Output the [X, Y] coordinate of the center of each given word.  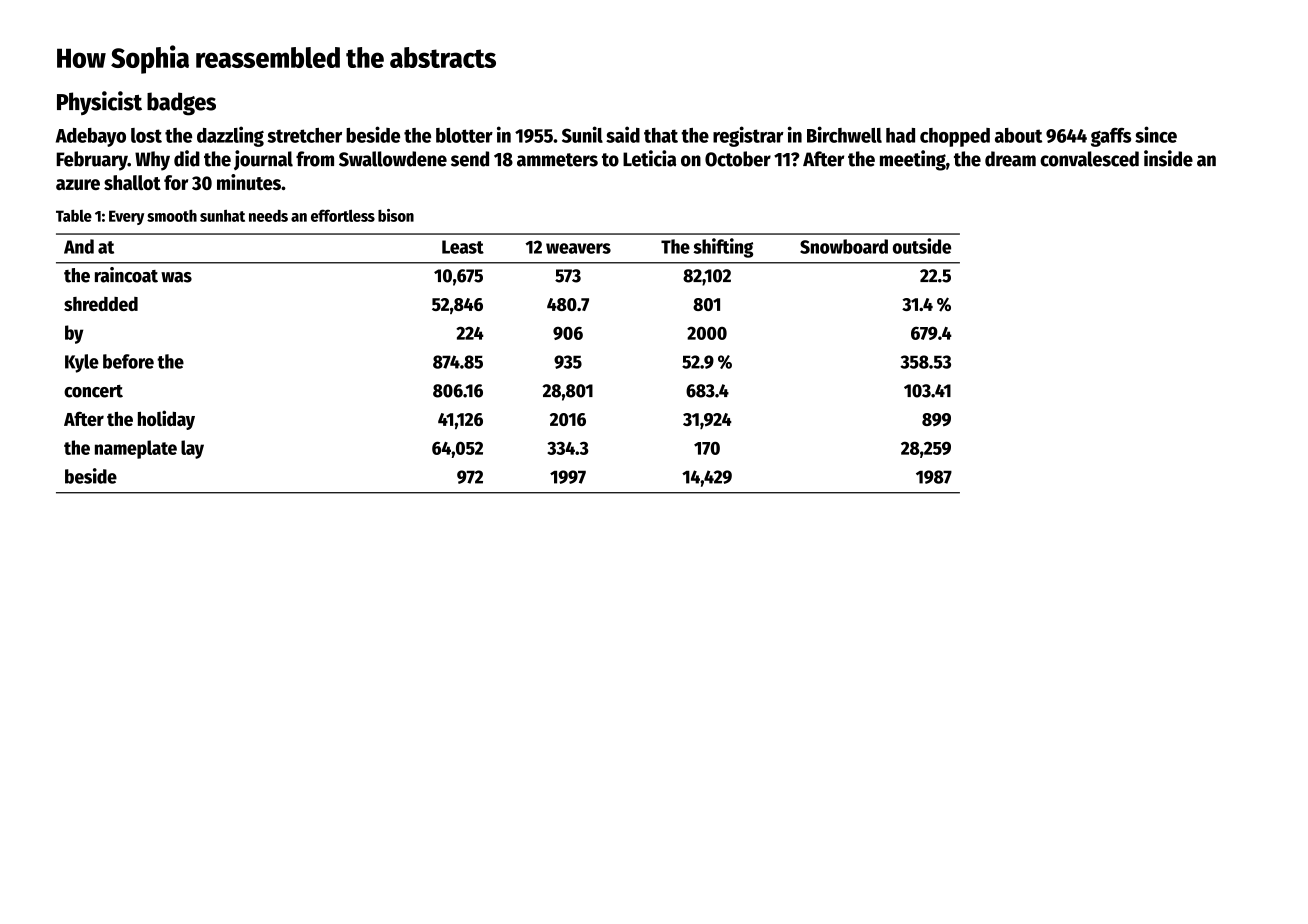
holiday [166, 420]
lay [192, 449]
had [900, 135]
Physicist [99, 103]
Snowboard [844, 246]
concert [93, 391]
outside [922, 246]
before [128, 361]
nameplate [136, 449]
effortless [343, 215]
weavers [578, 248]
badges [181, 104]
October [738, 159]
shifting [723, 248]
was [176, 277]
